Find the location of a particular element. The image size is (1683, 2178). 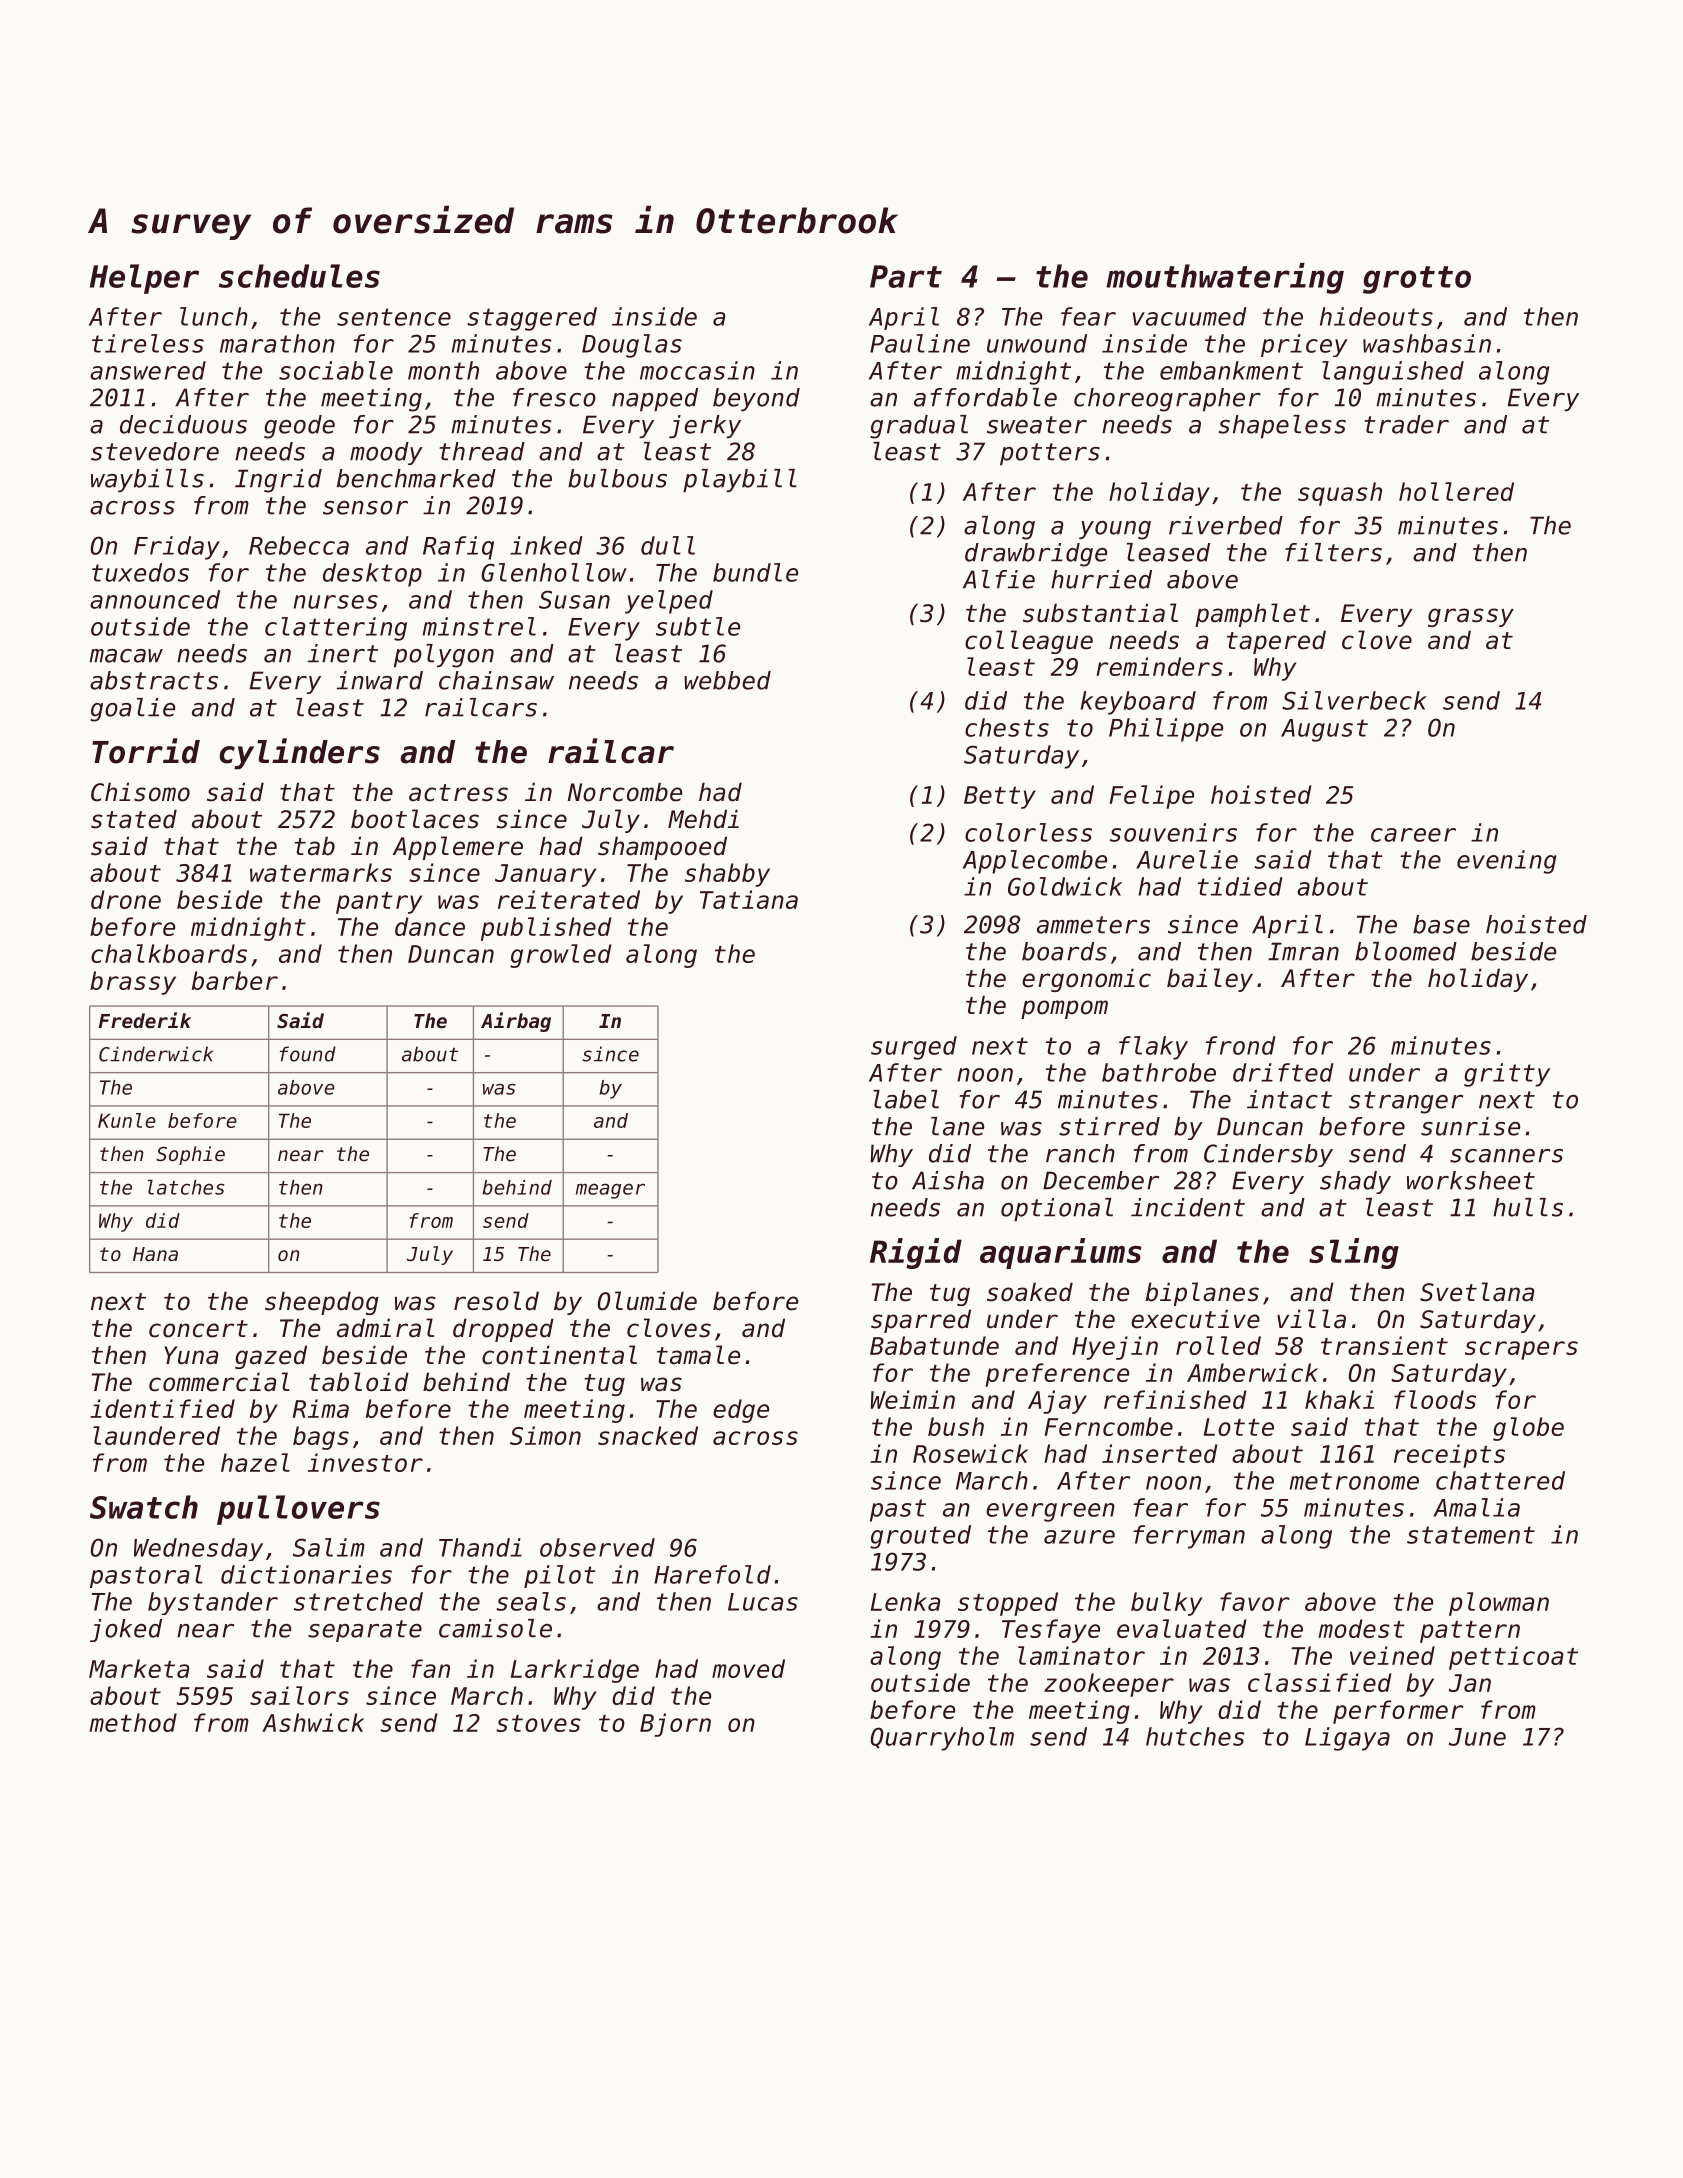

dictionaries is located at coordinates (306, 1574).
